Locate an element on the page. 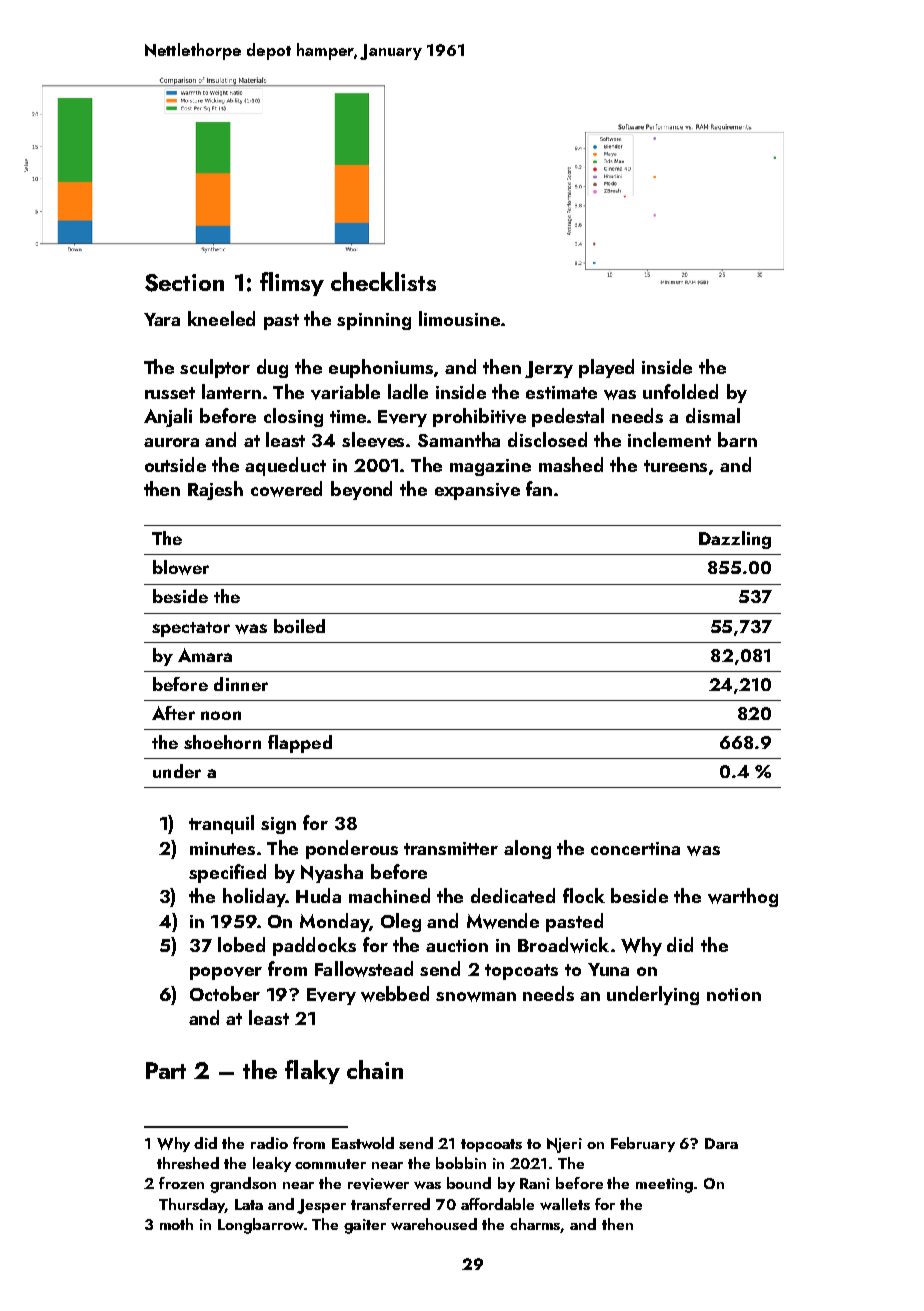 This page has height=1311, width=924. unfolded is located at coordinates (680, 391).
